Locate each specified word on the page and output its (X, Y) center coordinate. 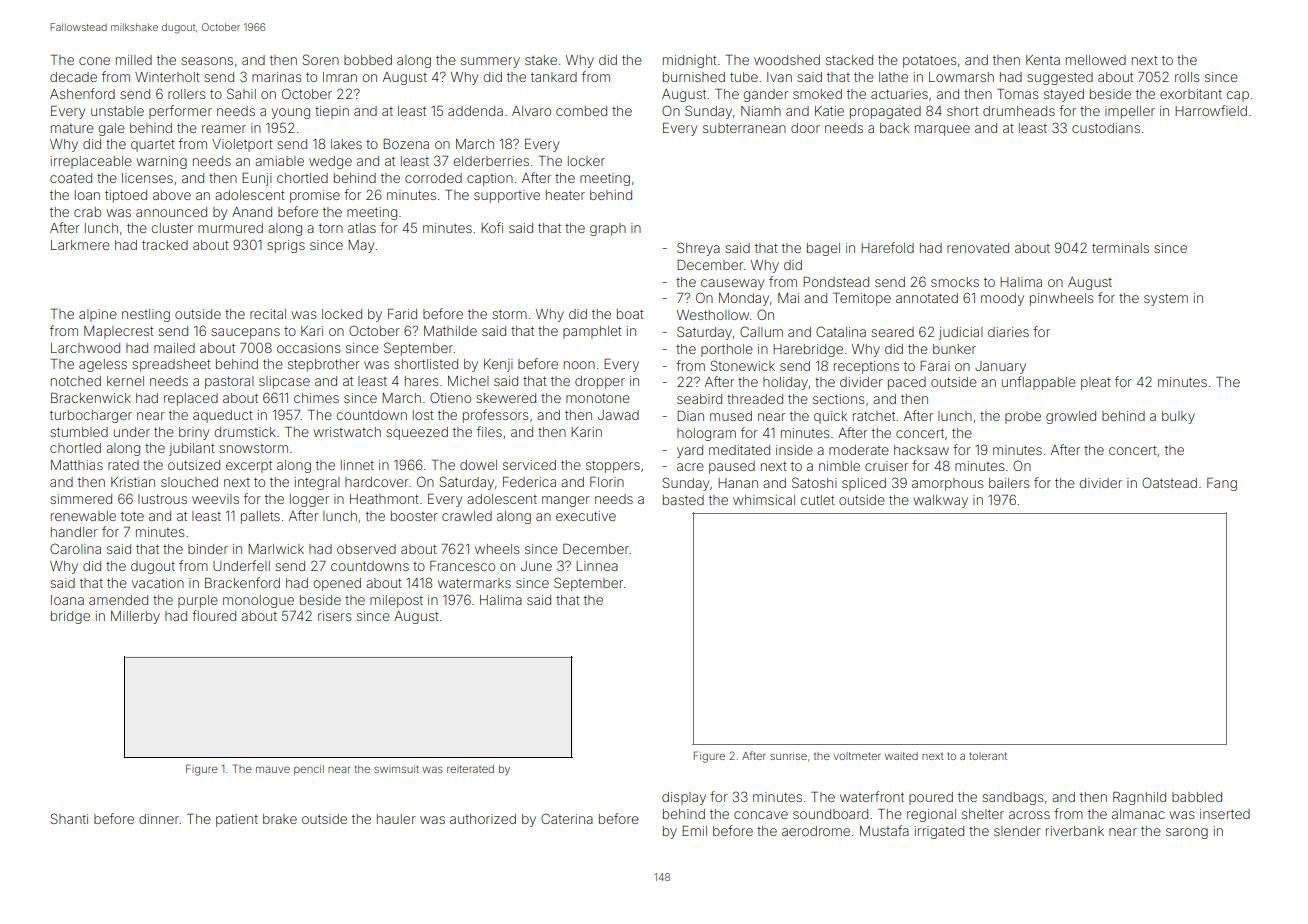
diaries (1008, 332)
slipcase (284, 382)
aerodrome (816, 831)
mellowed (1096, 60)
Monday (744, 299)
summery (490, 62)
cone (94, 61)
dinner (159, 819)
